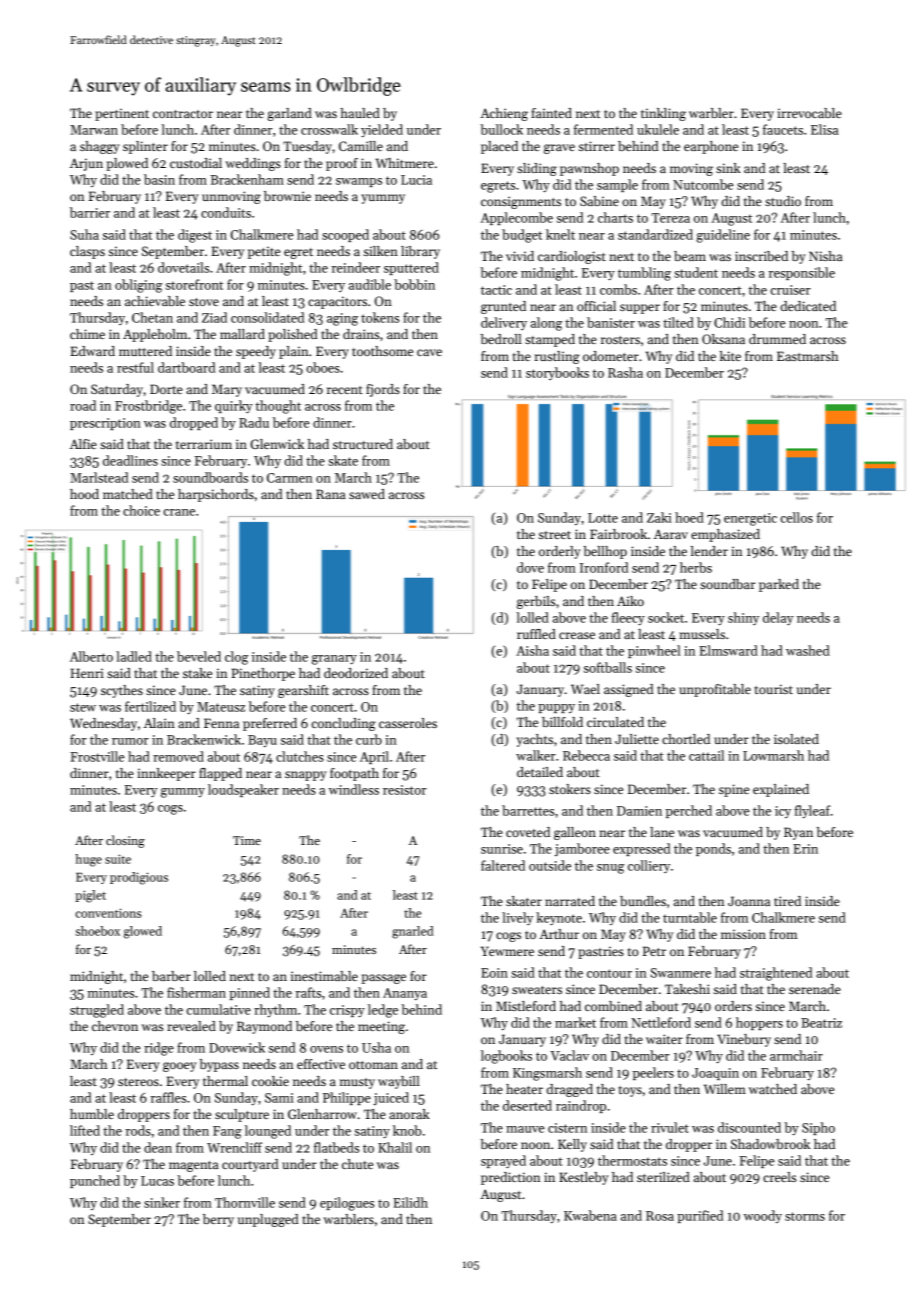 The image size is (924, 1308). I want to click on studio, so click(783, 201).
